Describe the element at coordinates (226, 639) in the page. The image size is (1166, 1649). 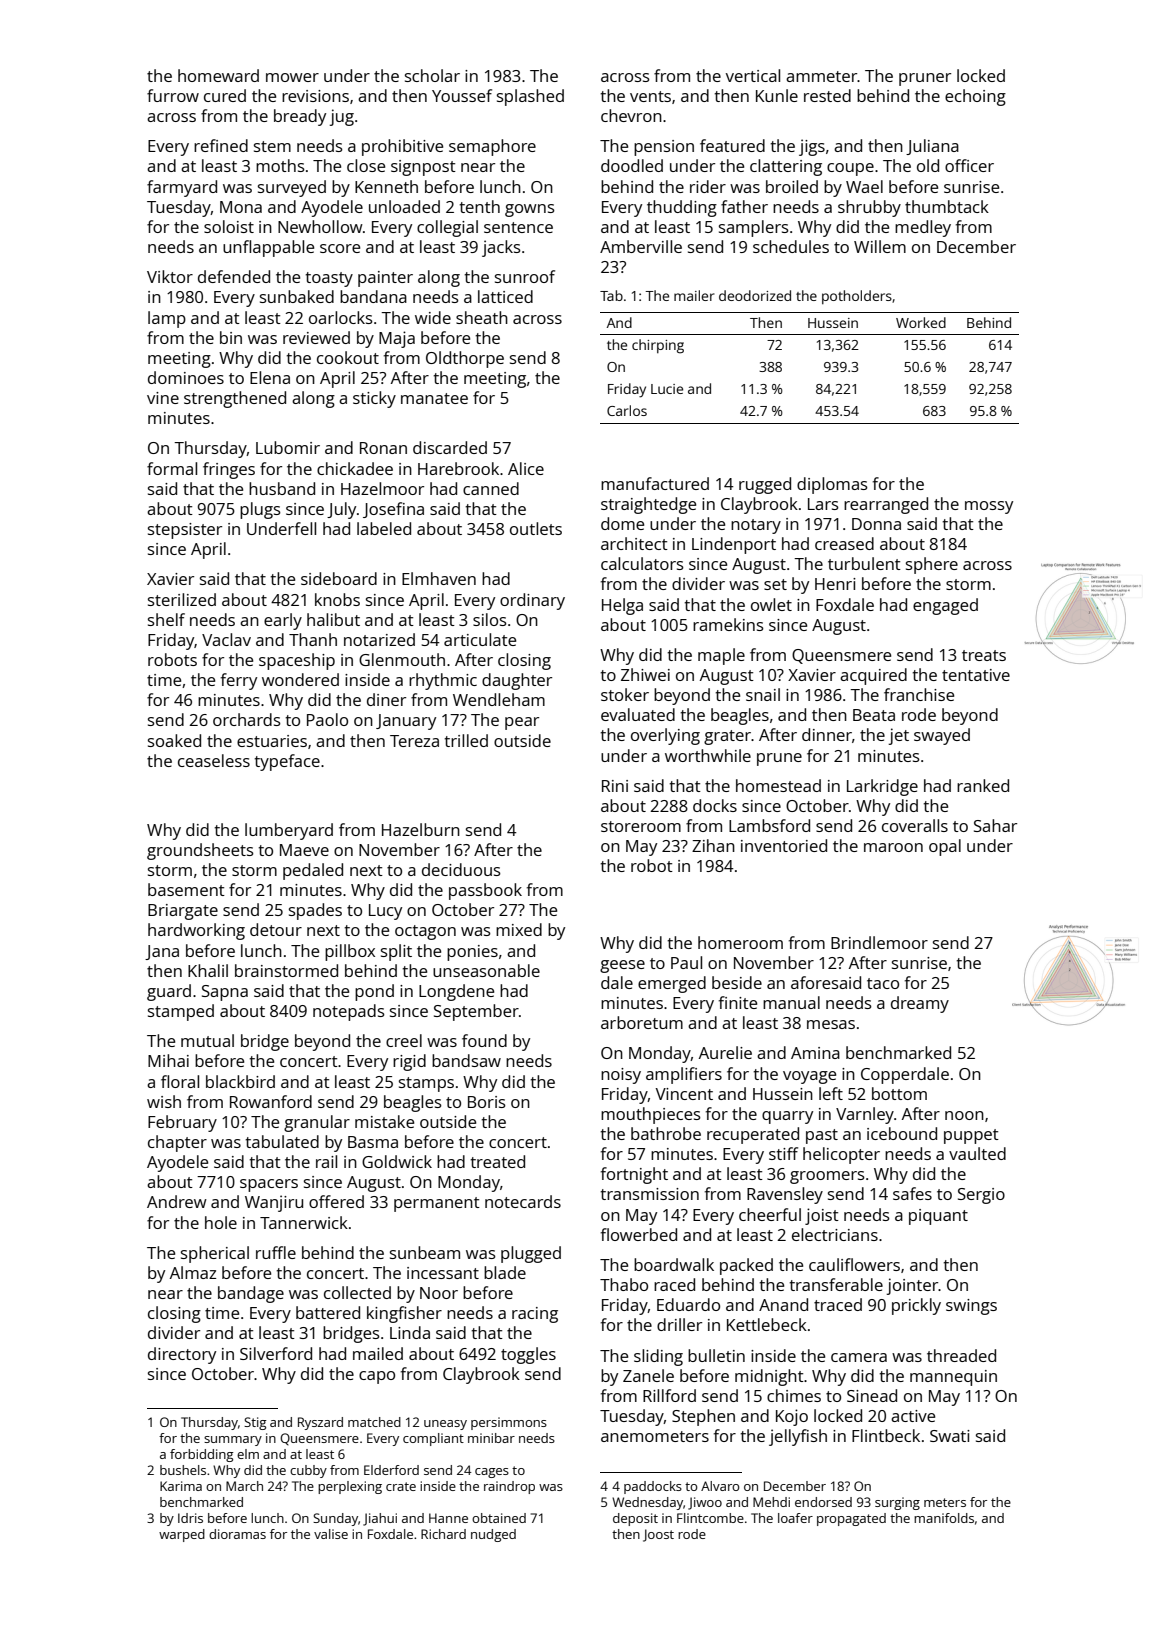
I see `Vaclav` at that location.
